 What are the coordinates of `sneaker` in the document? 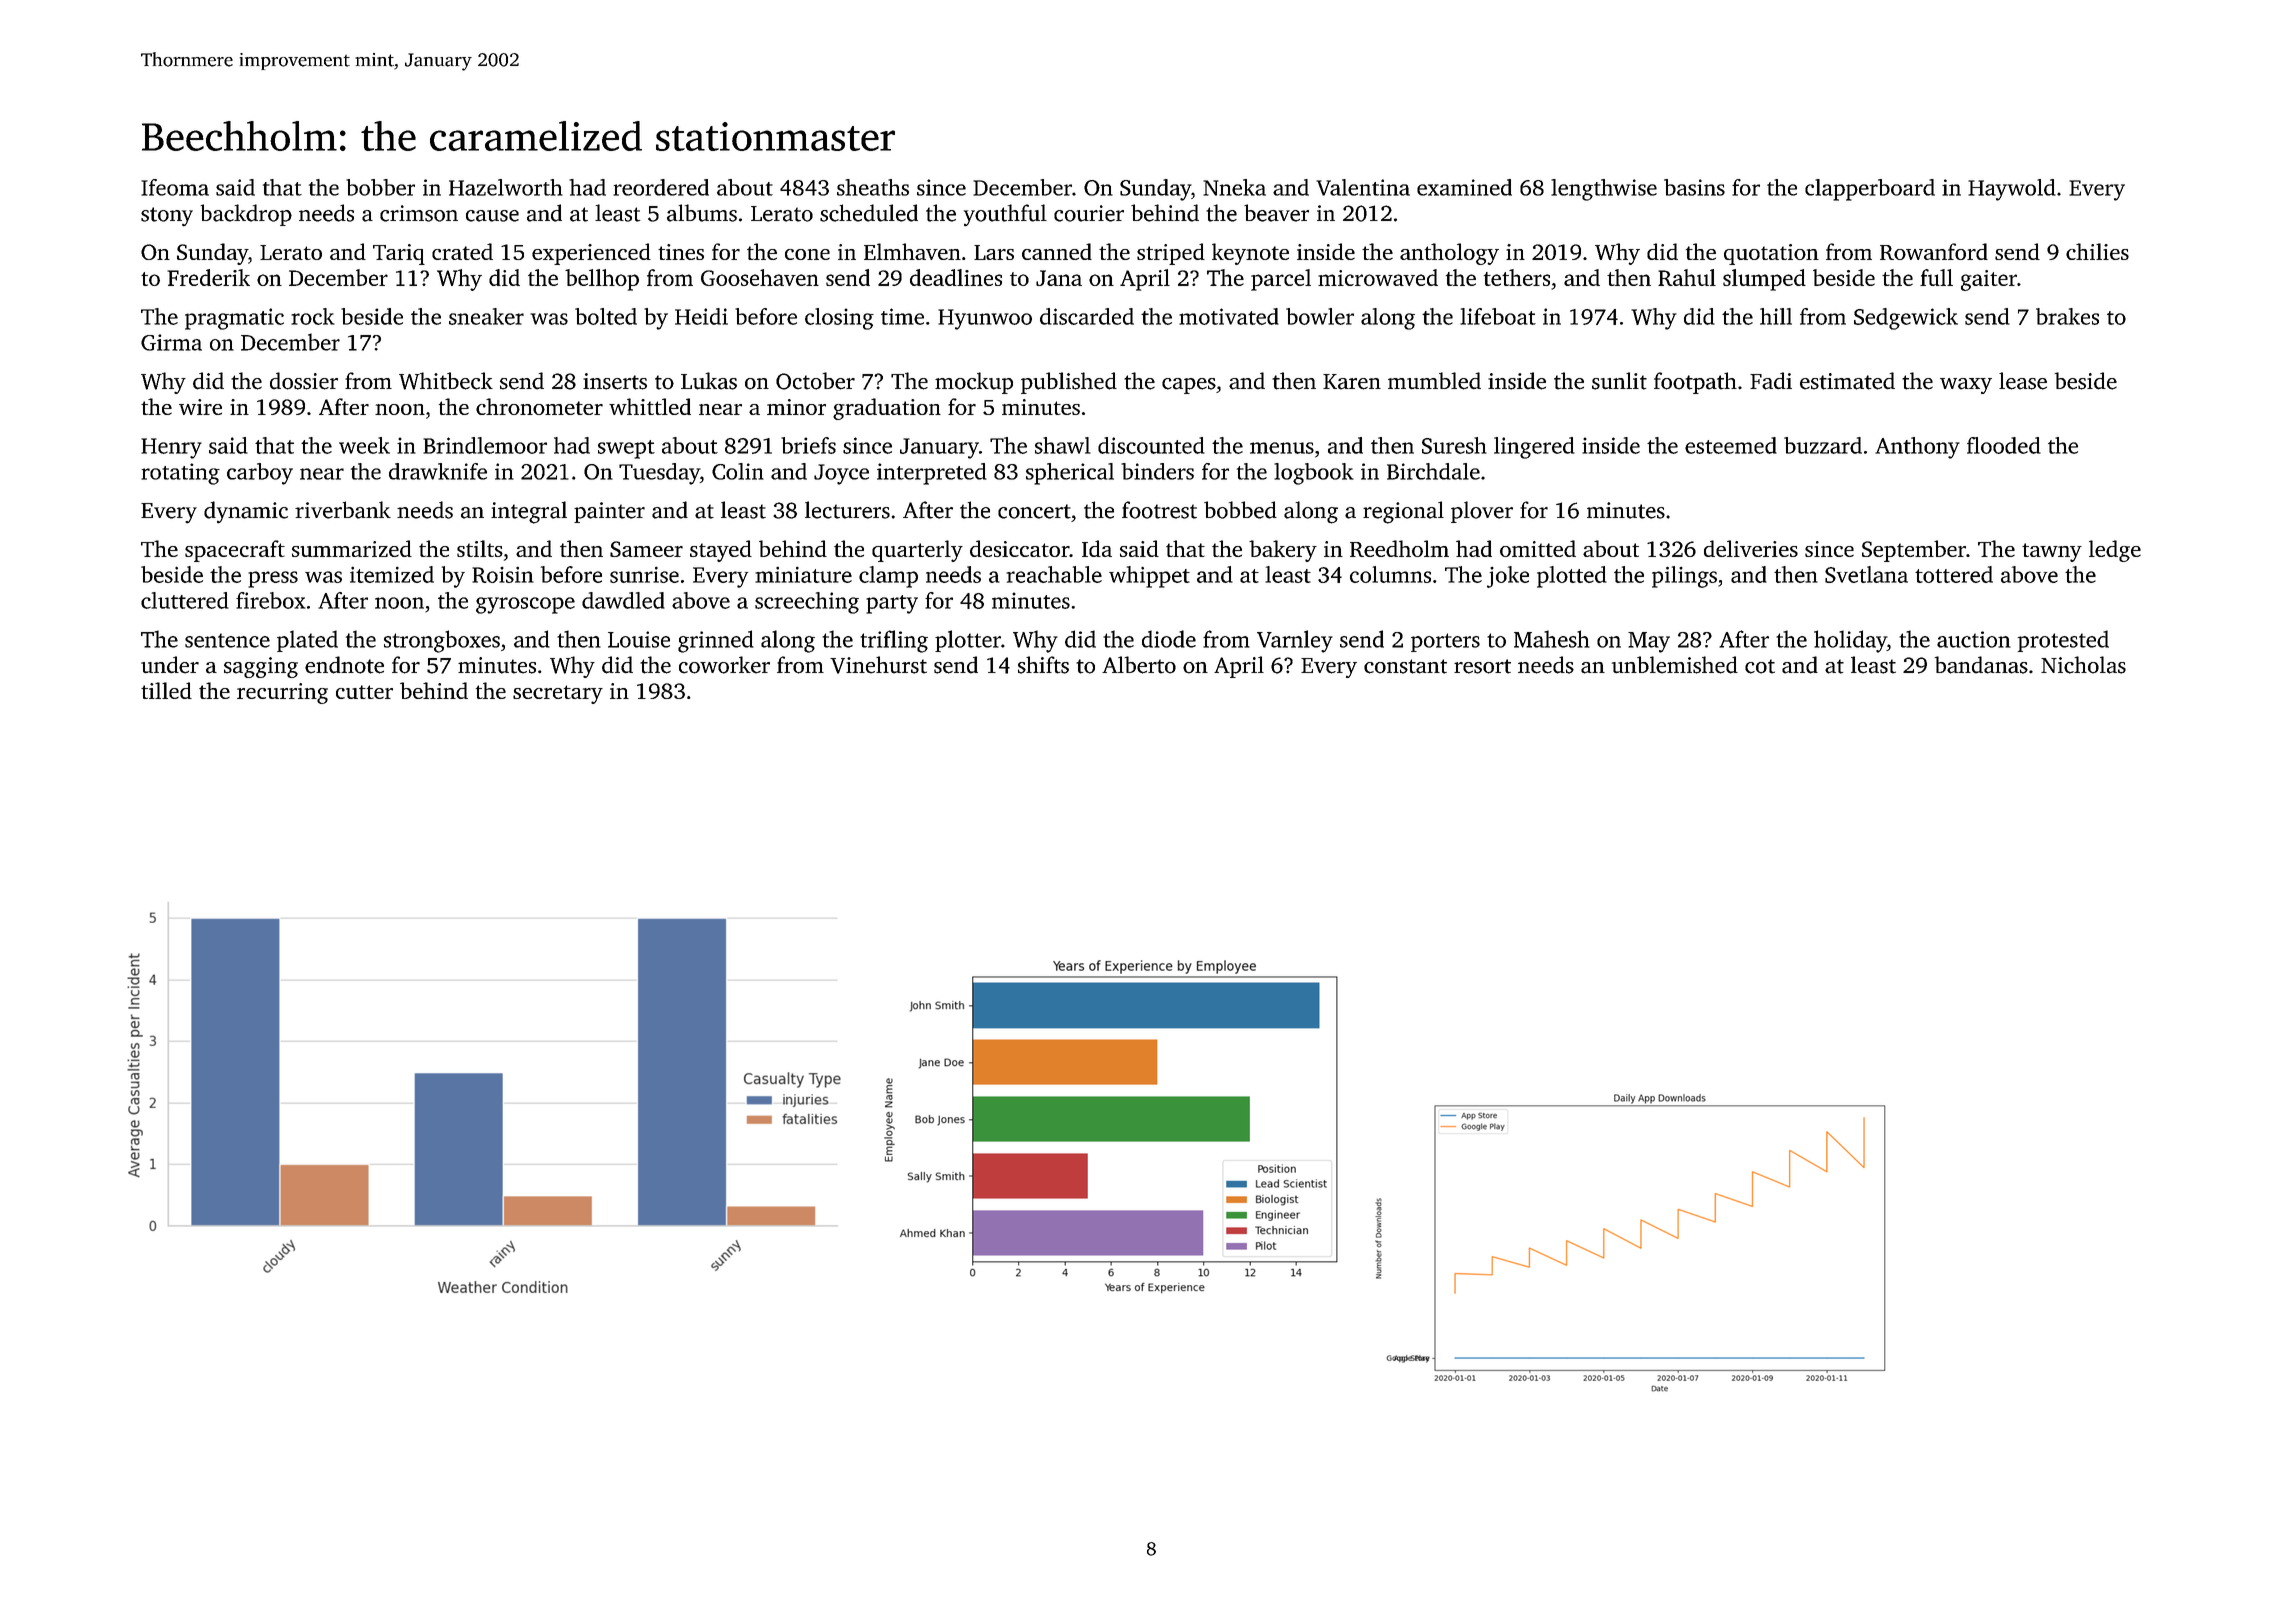 It's located at (486, 316).
